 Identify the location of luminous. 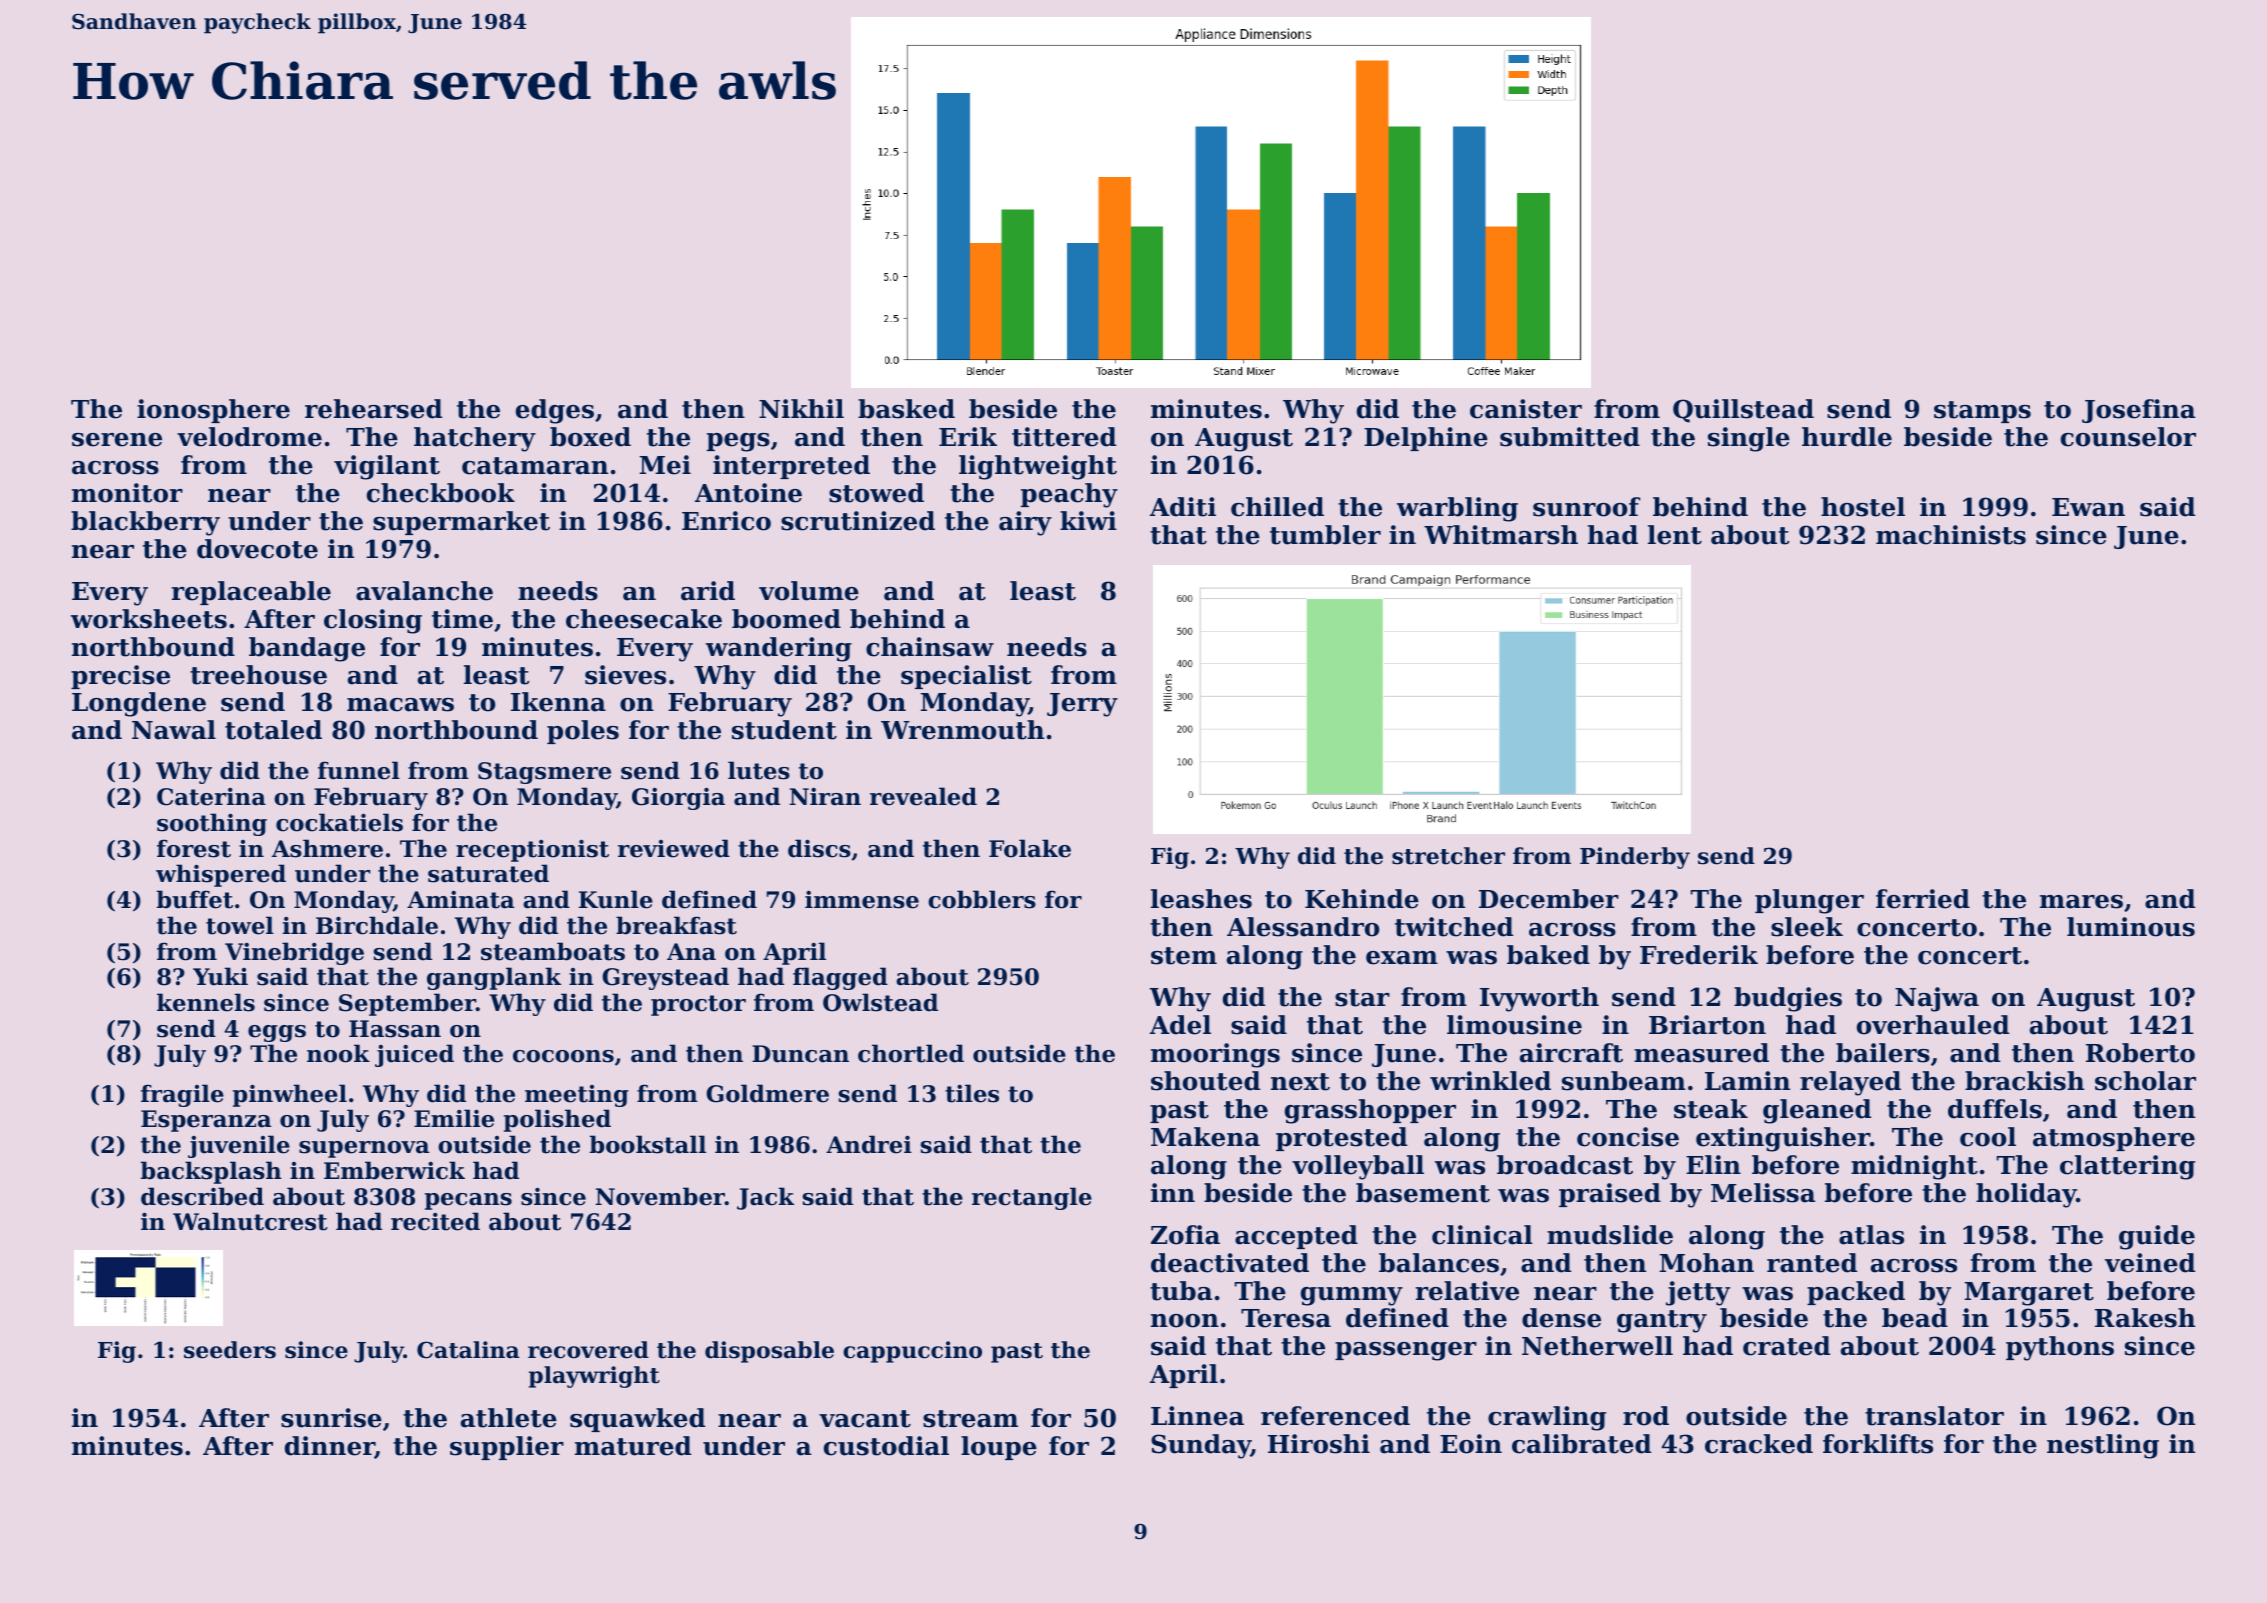
(2131, 927).
